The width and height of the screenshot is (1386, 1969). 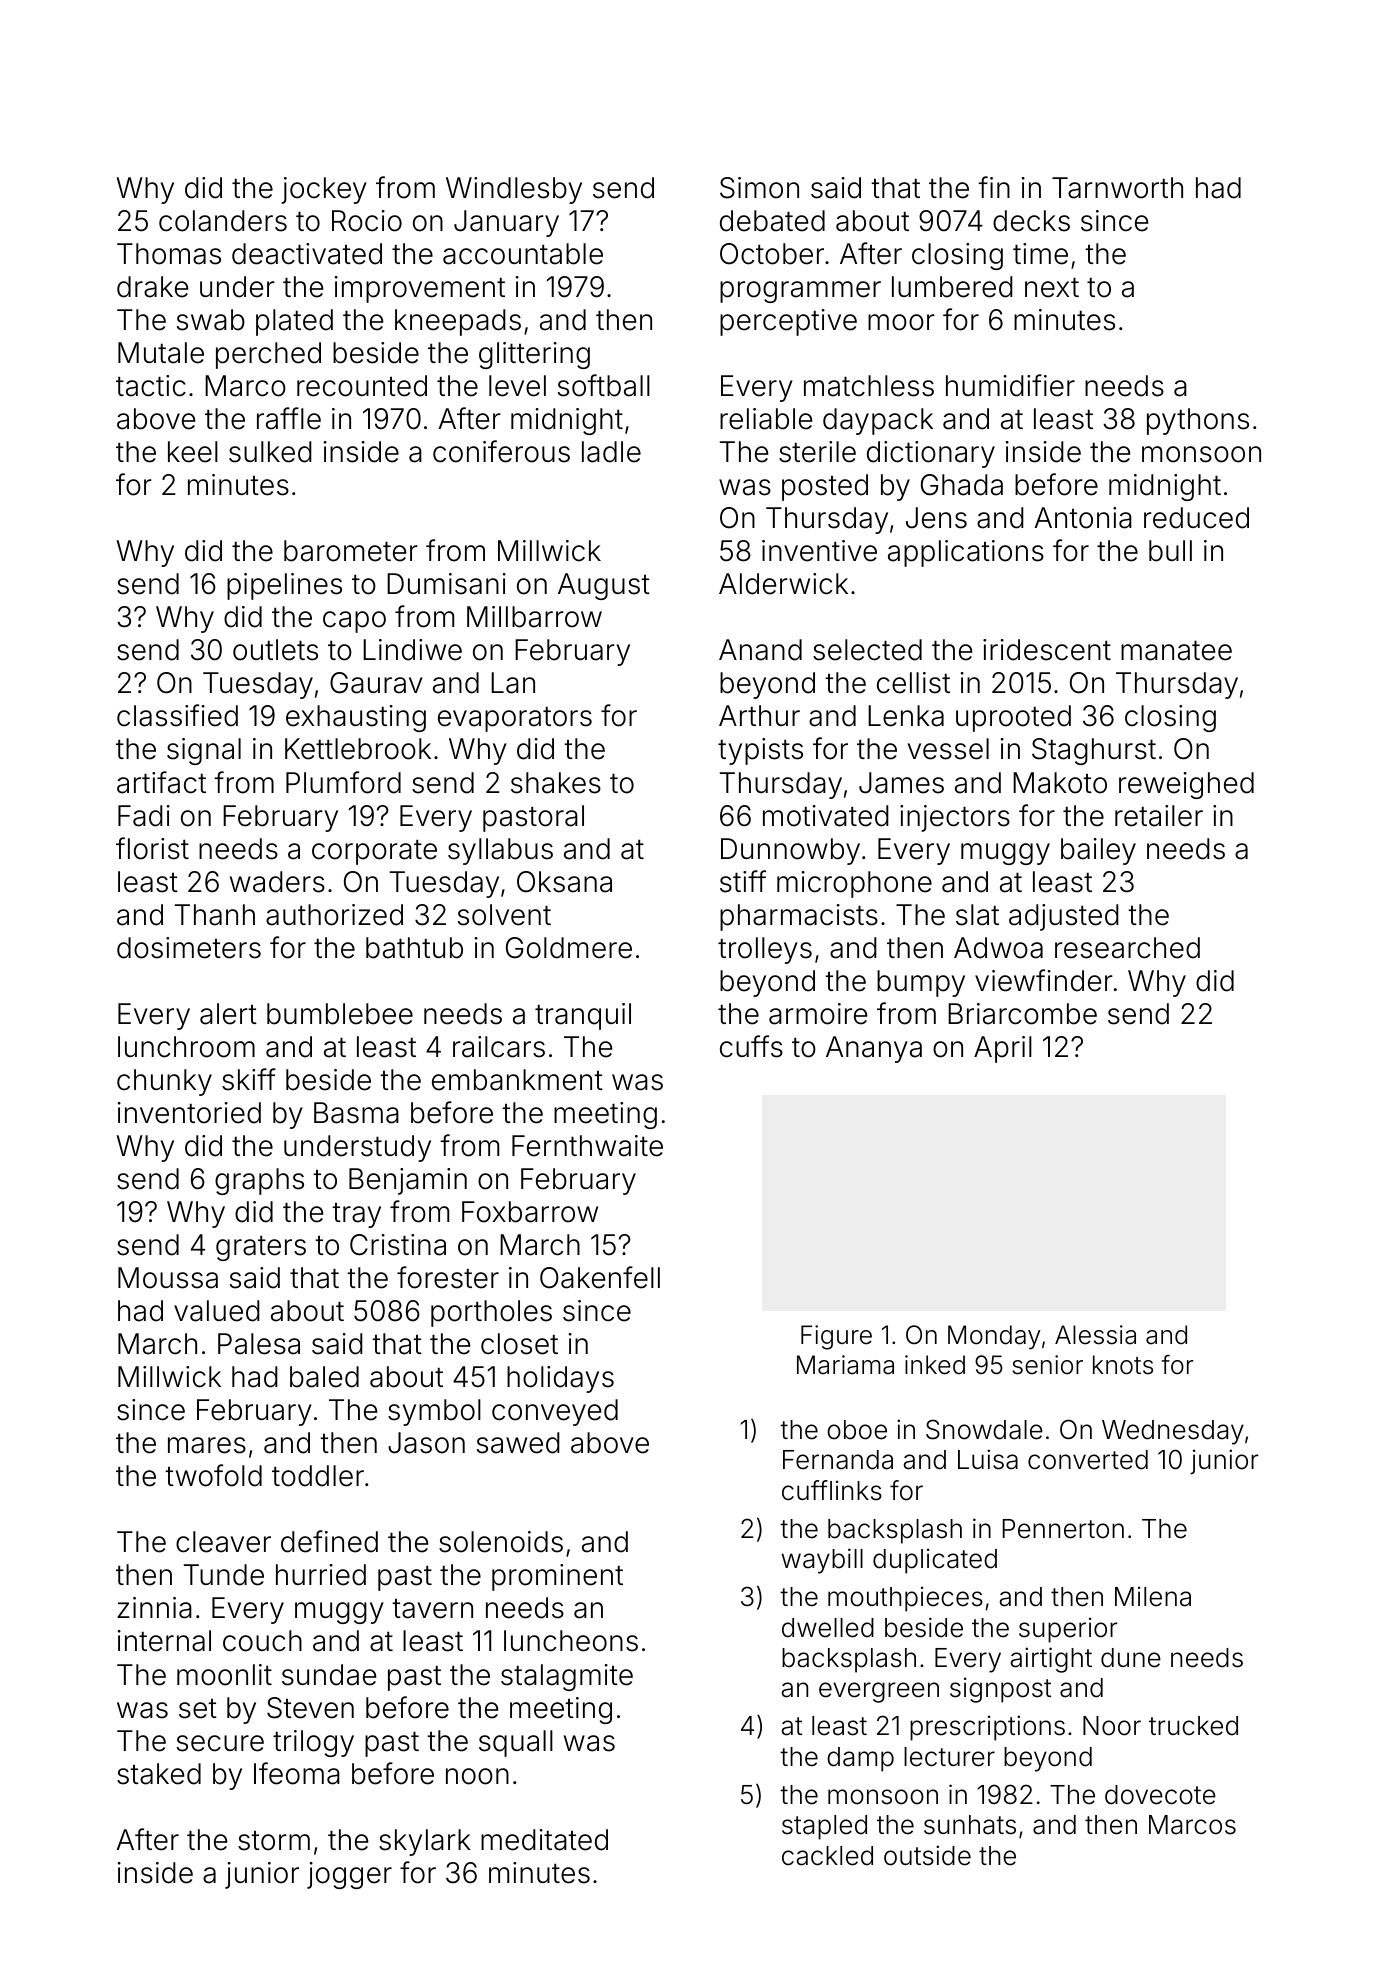 I want to click on Simon, so click(x=759, y=188).
